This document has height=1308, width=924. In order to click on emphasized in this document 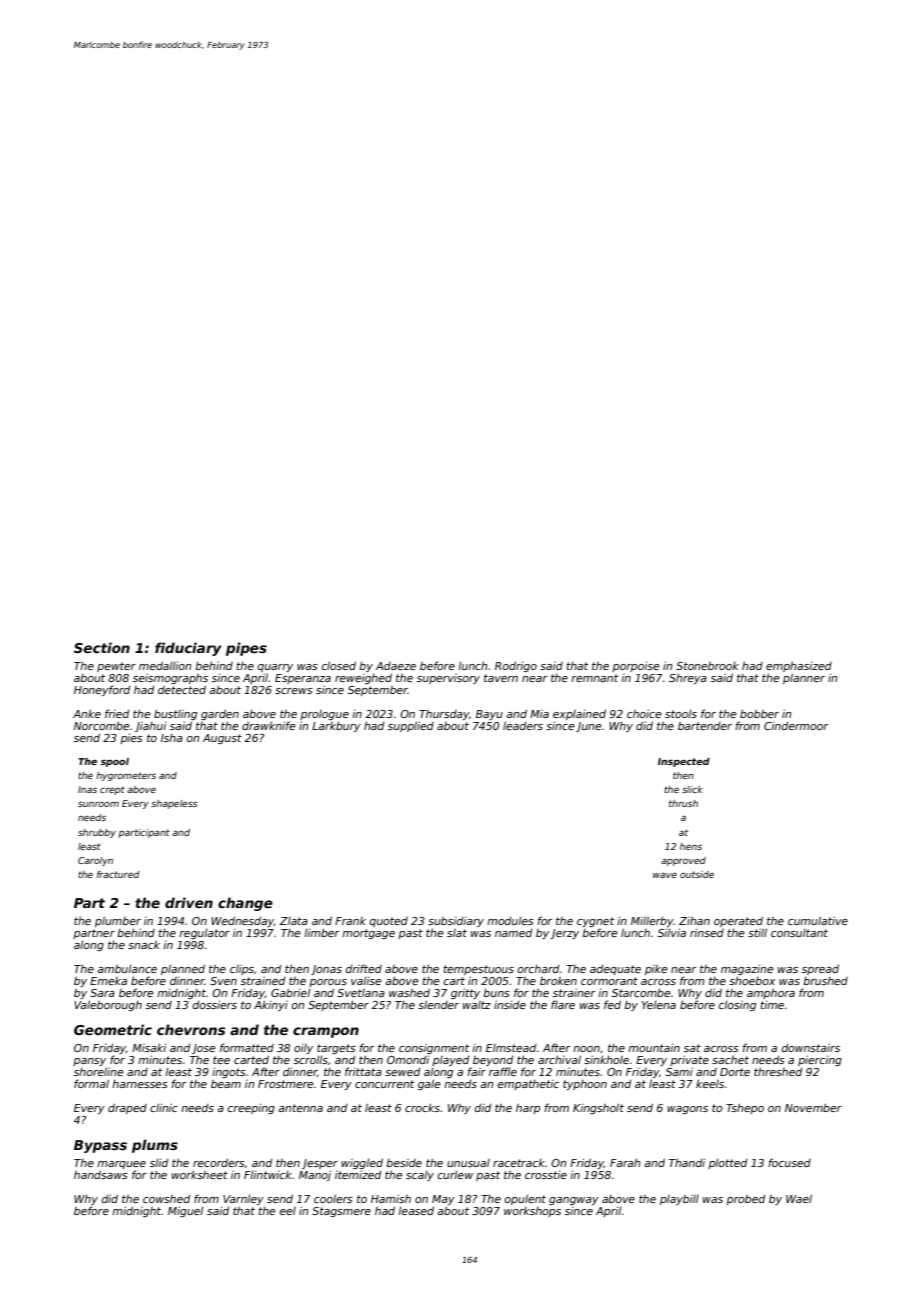, I will do `click(799, 666)`.
